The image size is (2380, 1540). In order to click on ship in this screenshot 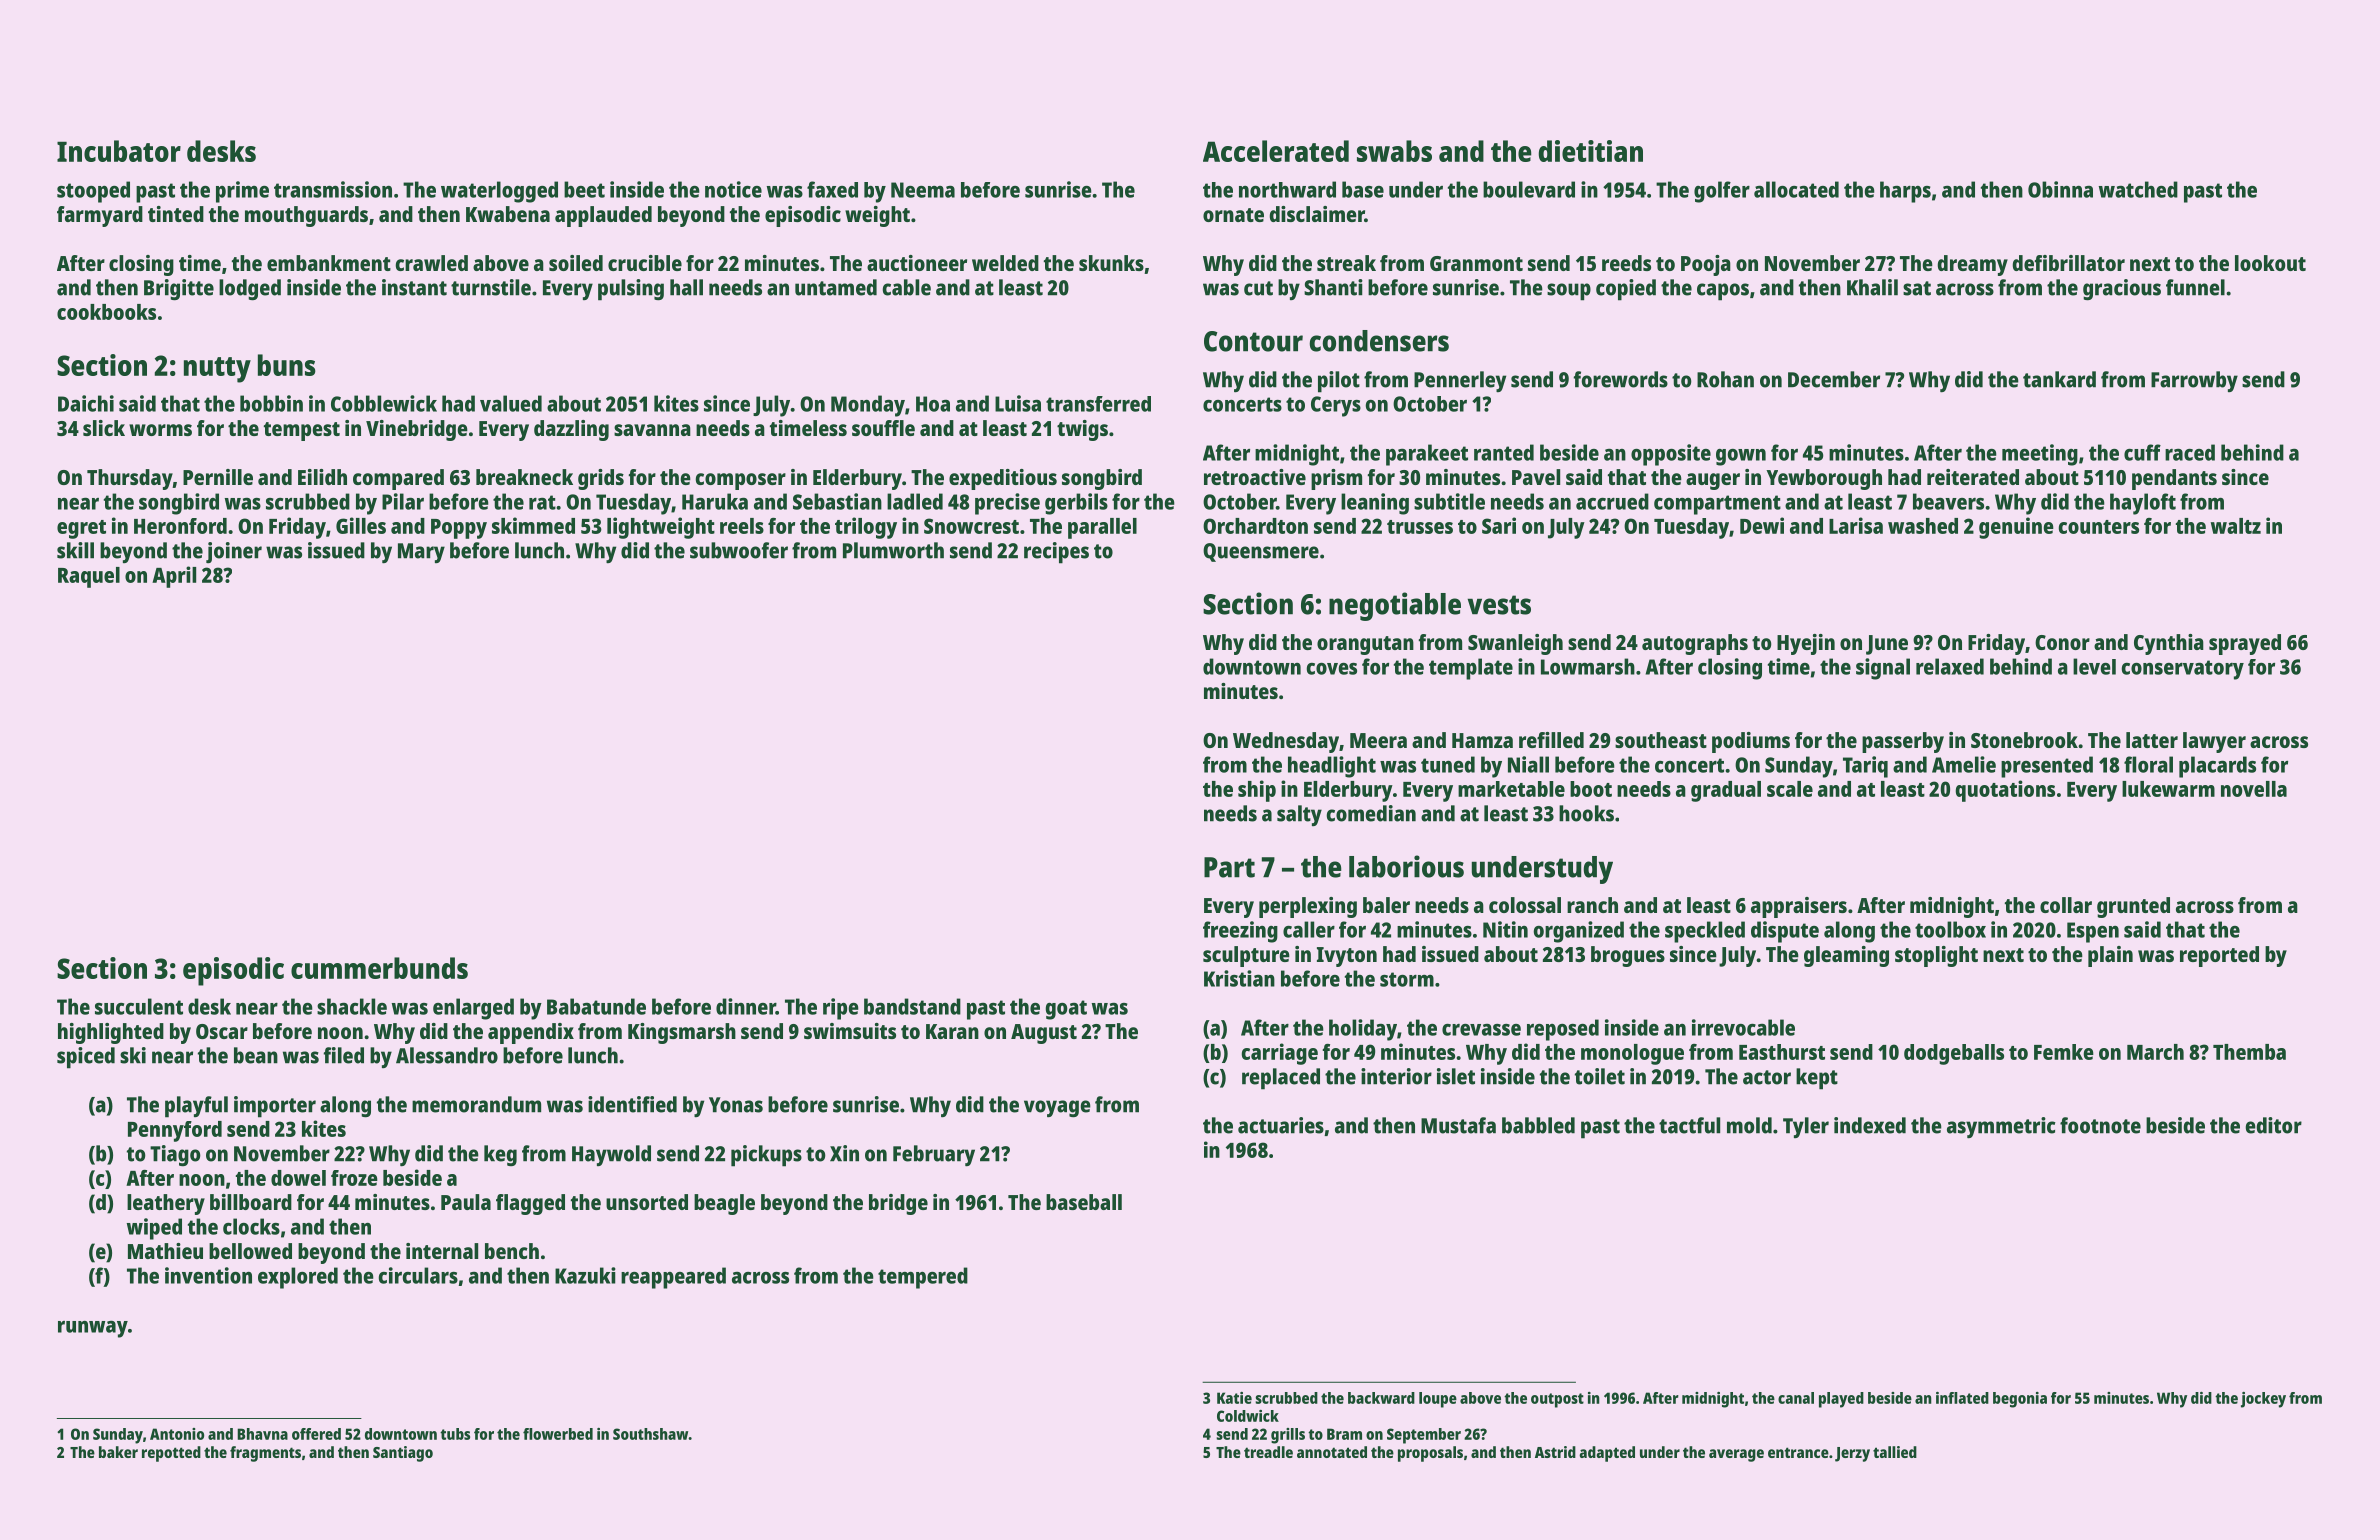, I will do `click(1257, 791)`.
